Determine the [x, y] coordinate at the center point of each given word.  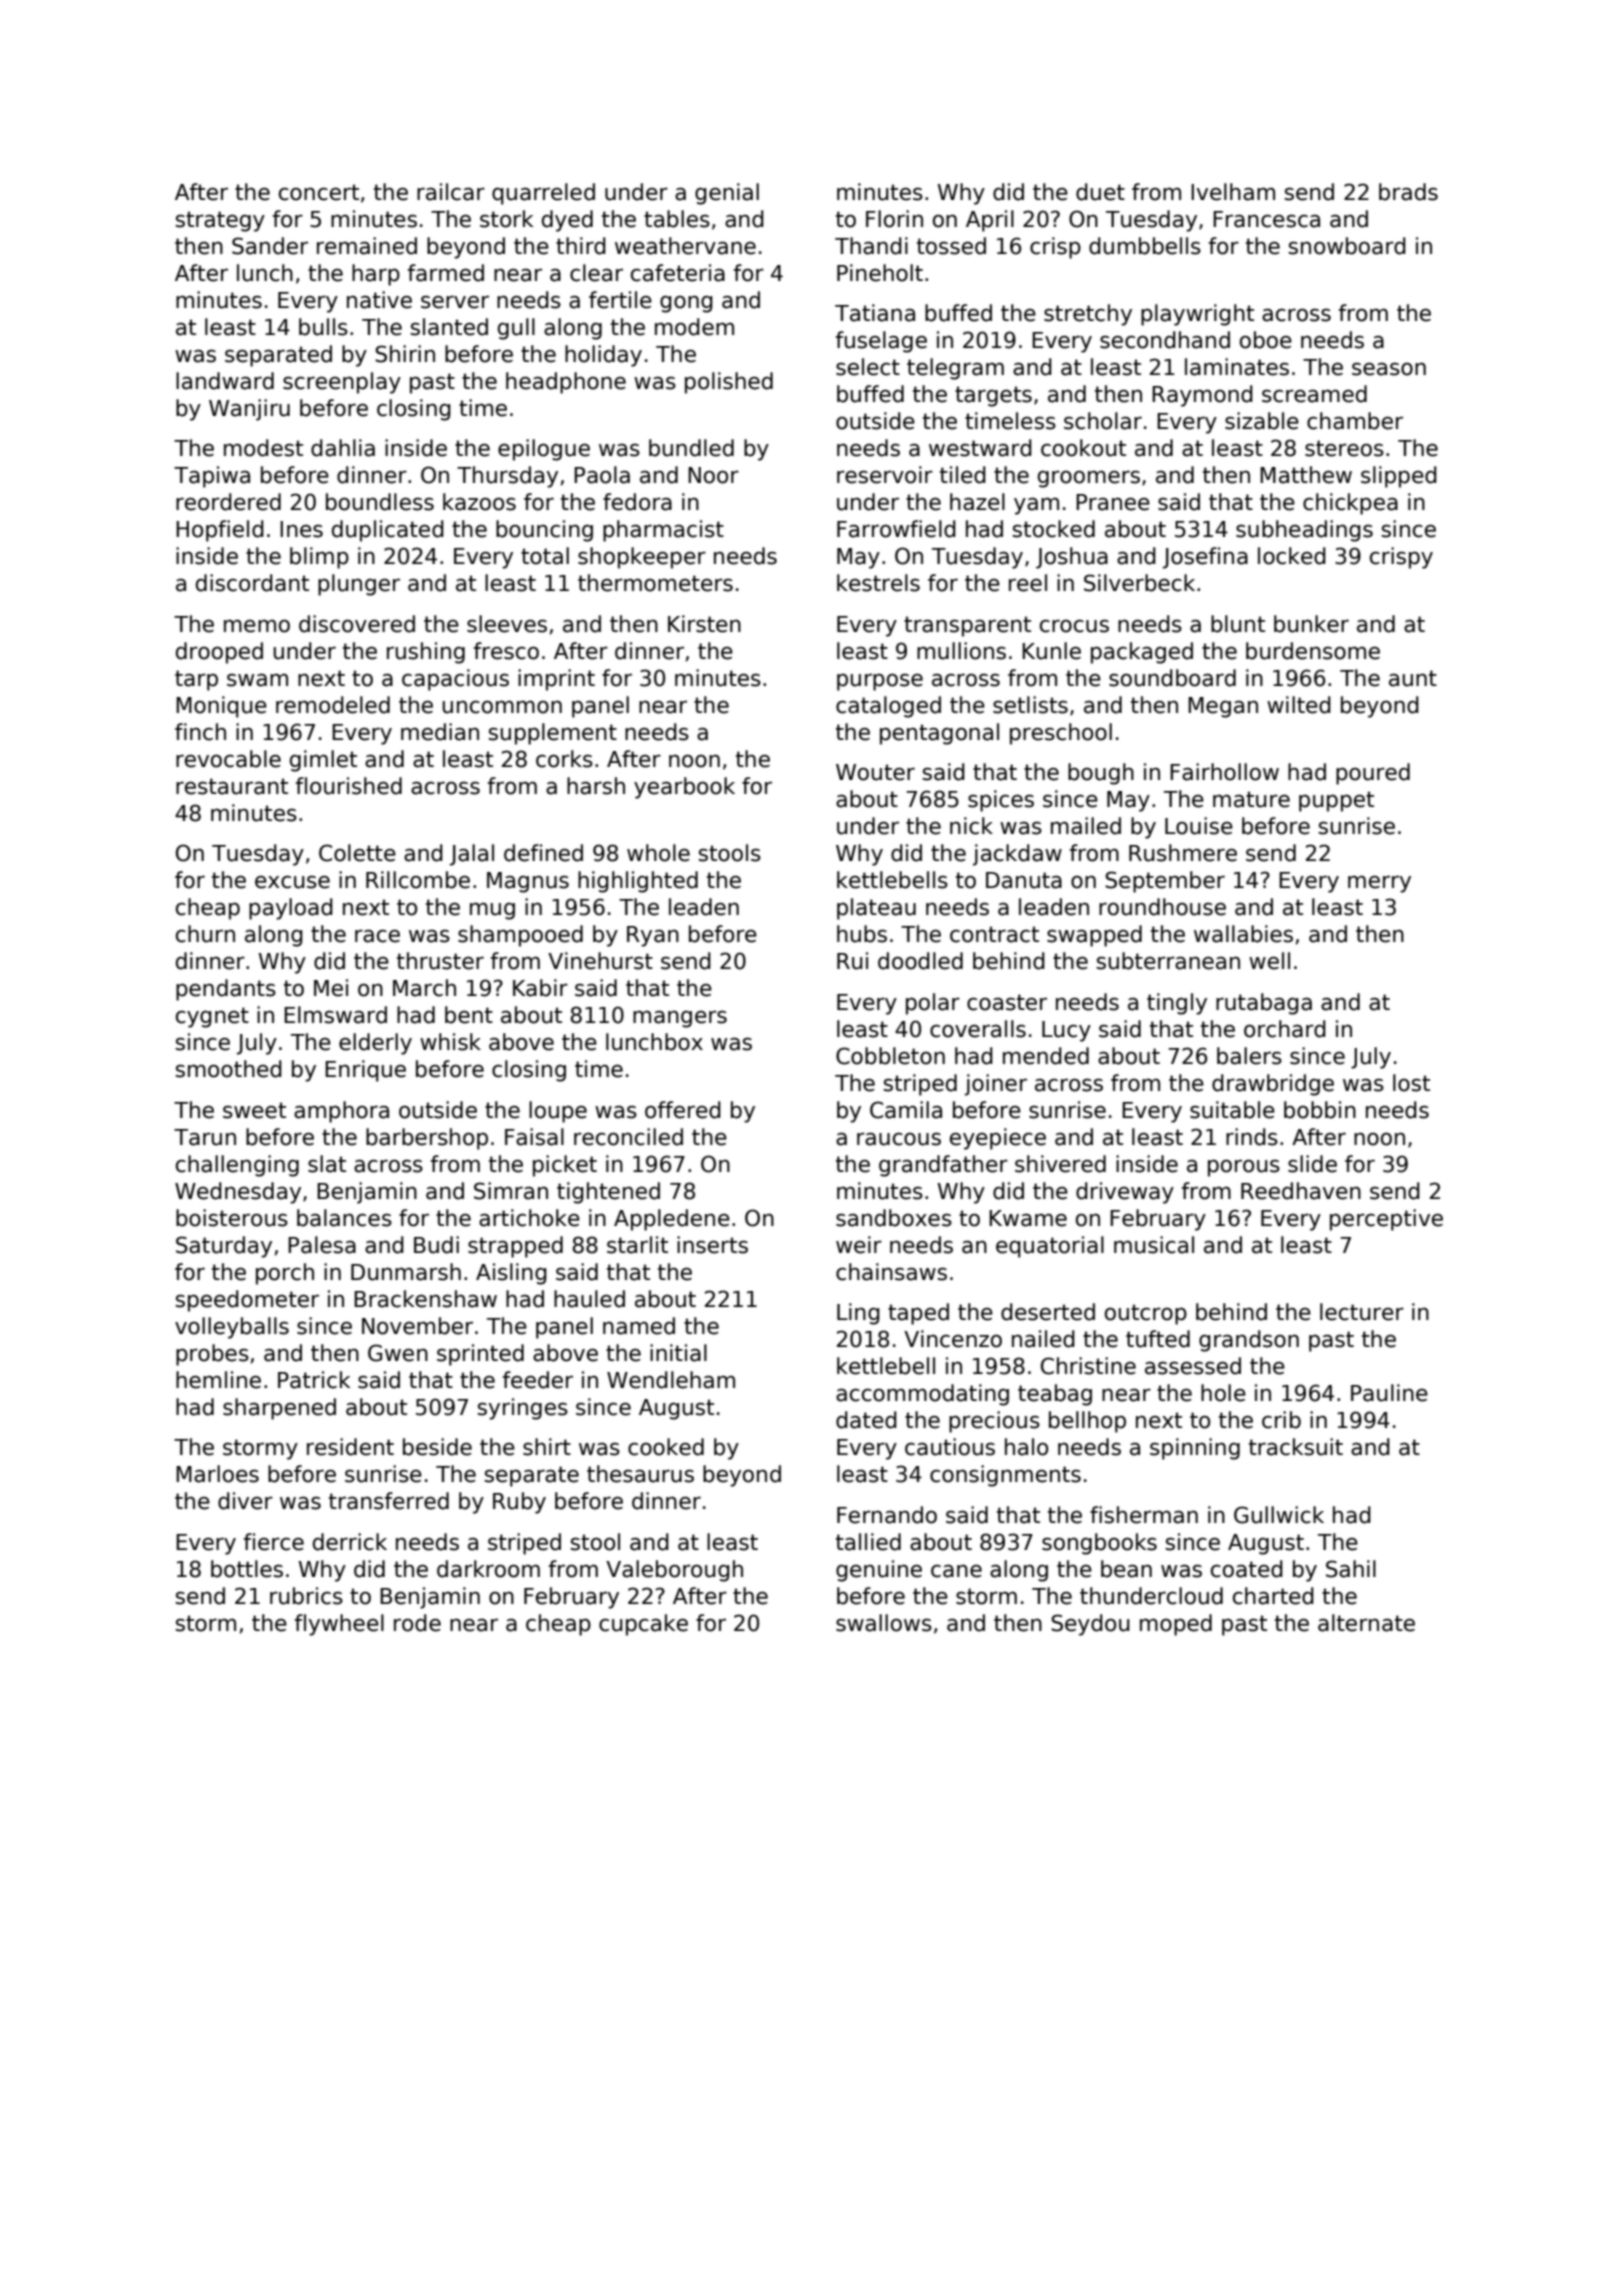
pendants [226, 990]
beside [437, 1447]
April [990, 221]
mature [1251, 799]
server [455, 302]
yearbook [684, 788]
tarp [196, 680]
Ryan [653, 936]
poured [1373, 774]
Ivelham [1233, 192]
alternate [1366, 1623]
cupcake [643, 1625]
